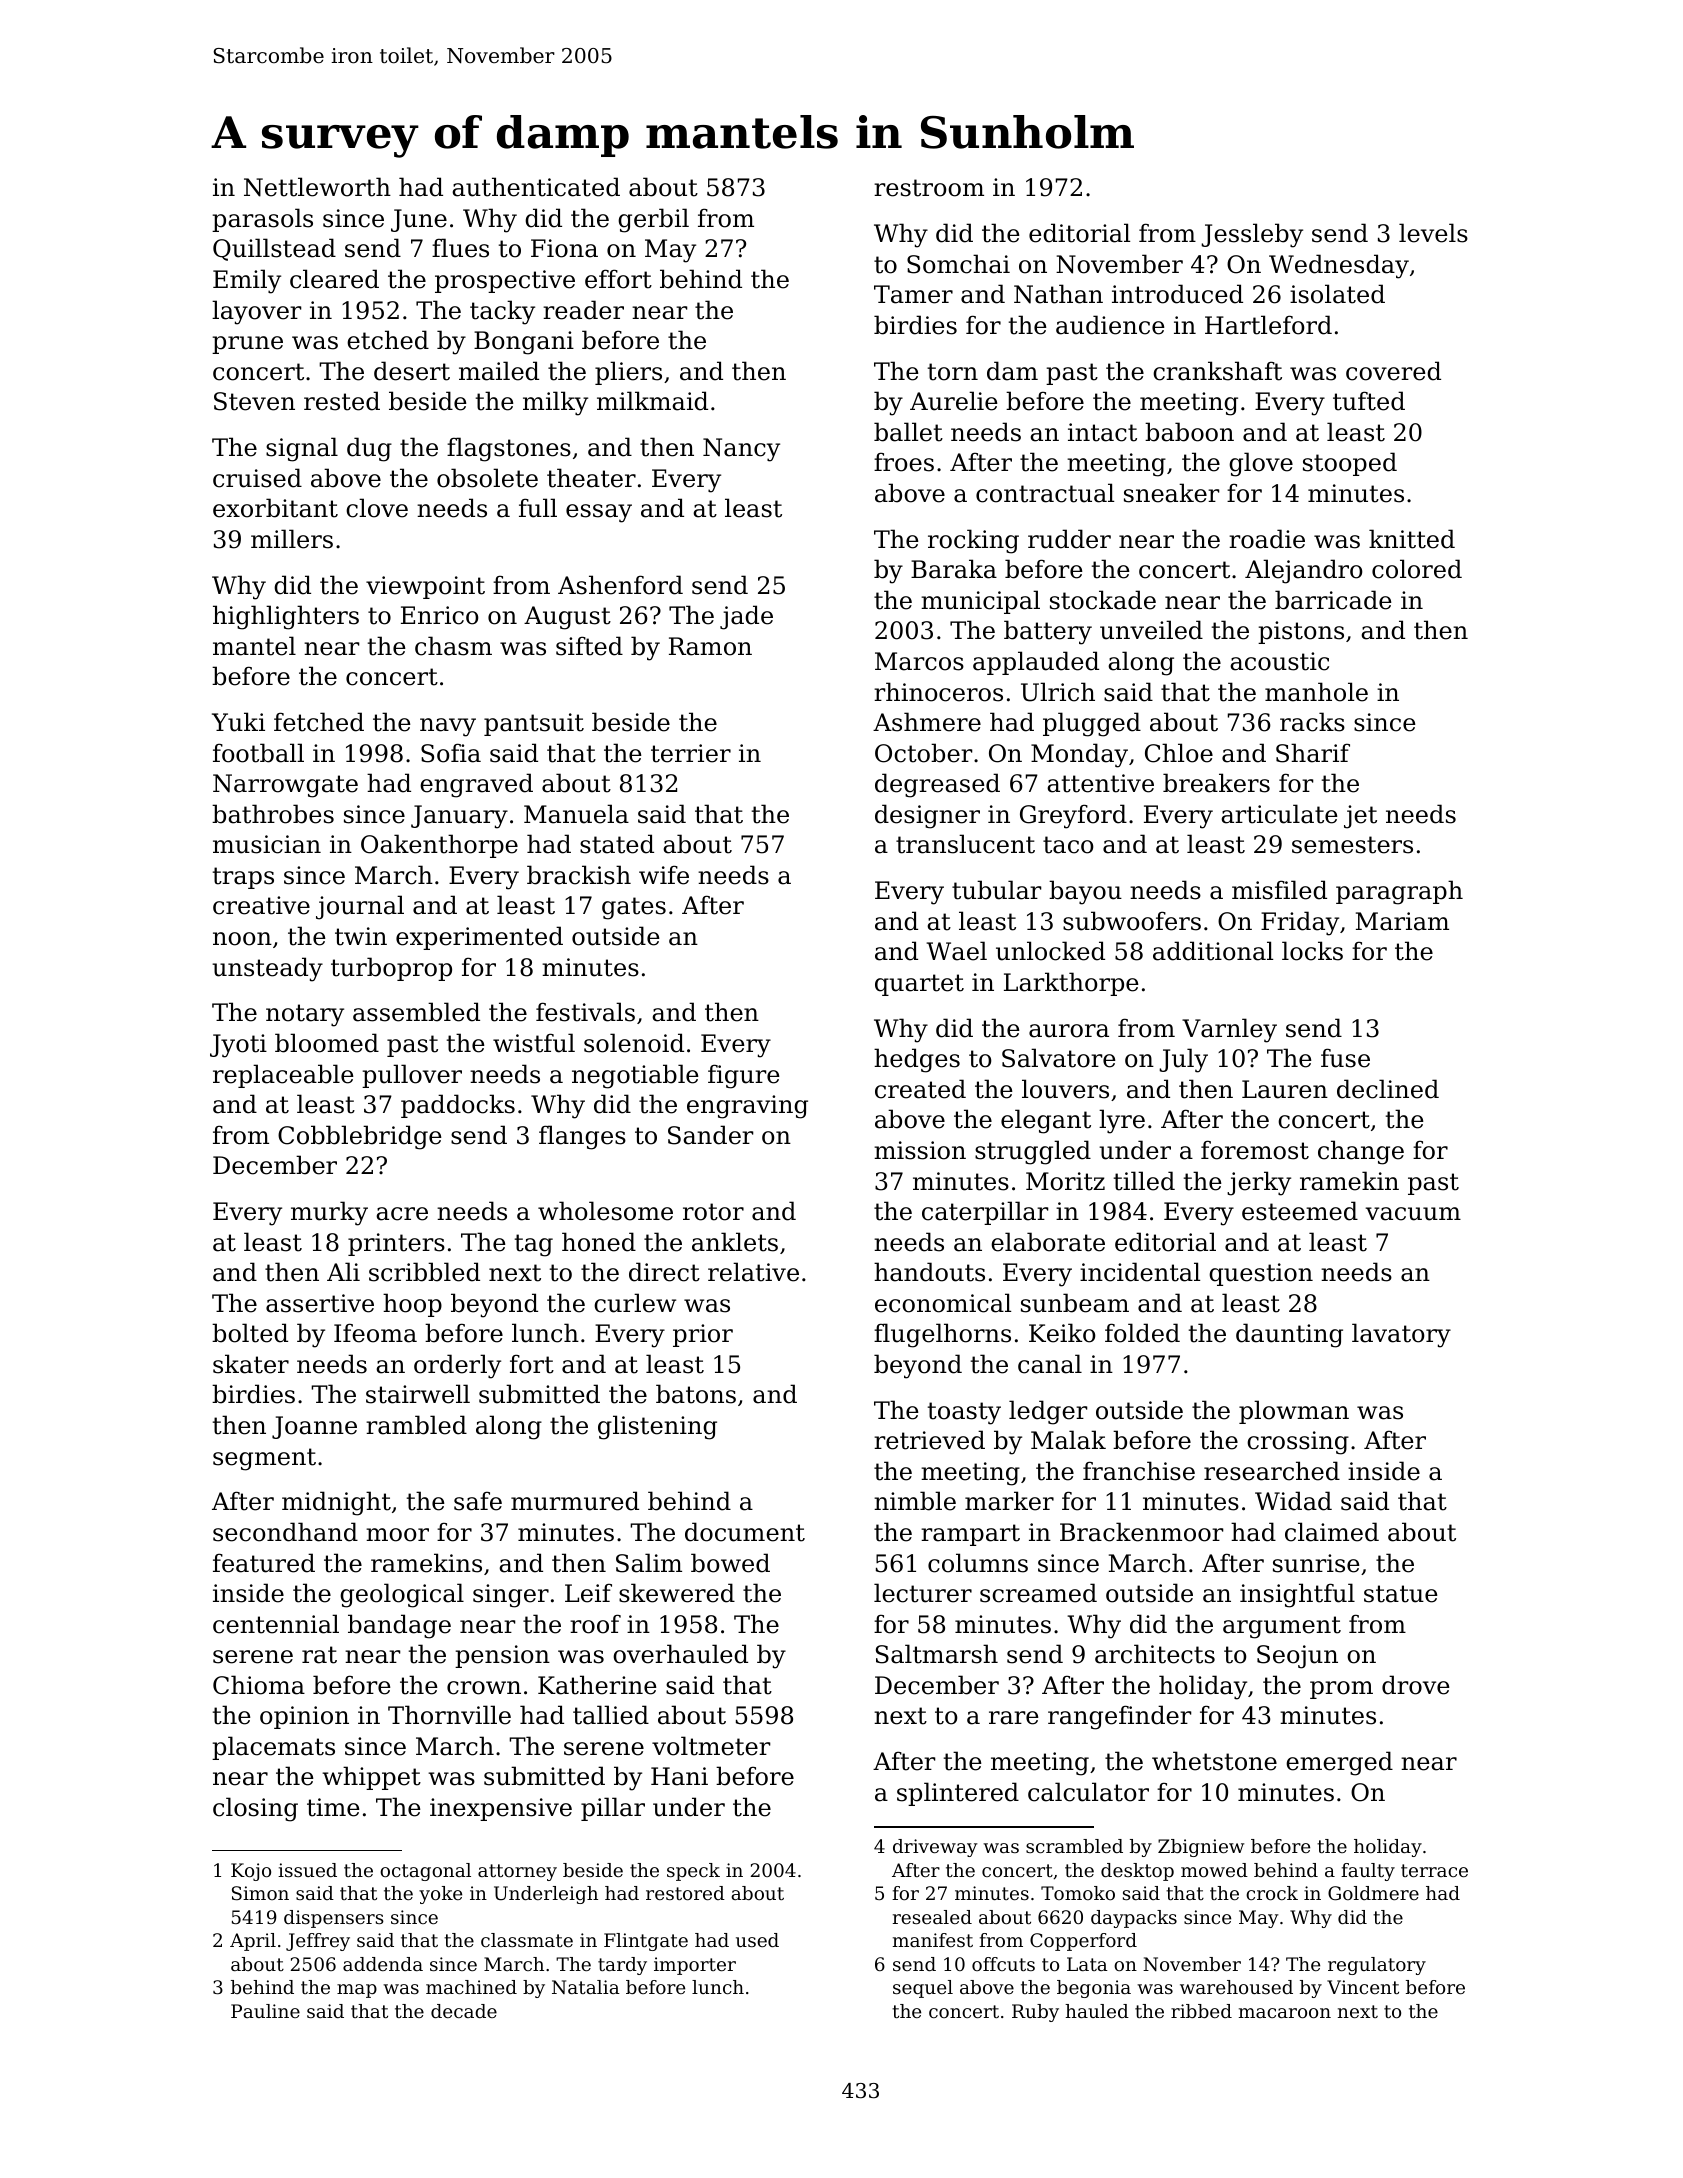 This image has width=1683, height=2178. I want to click on mission, so click(920, 1150).
